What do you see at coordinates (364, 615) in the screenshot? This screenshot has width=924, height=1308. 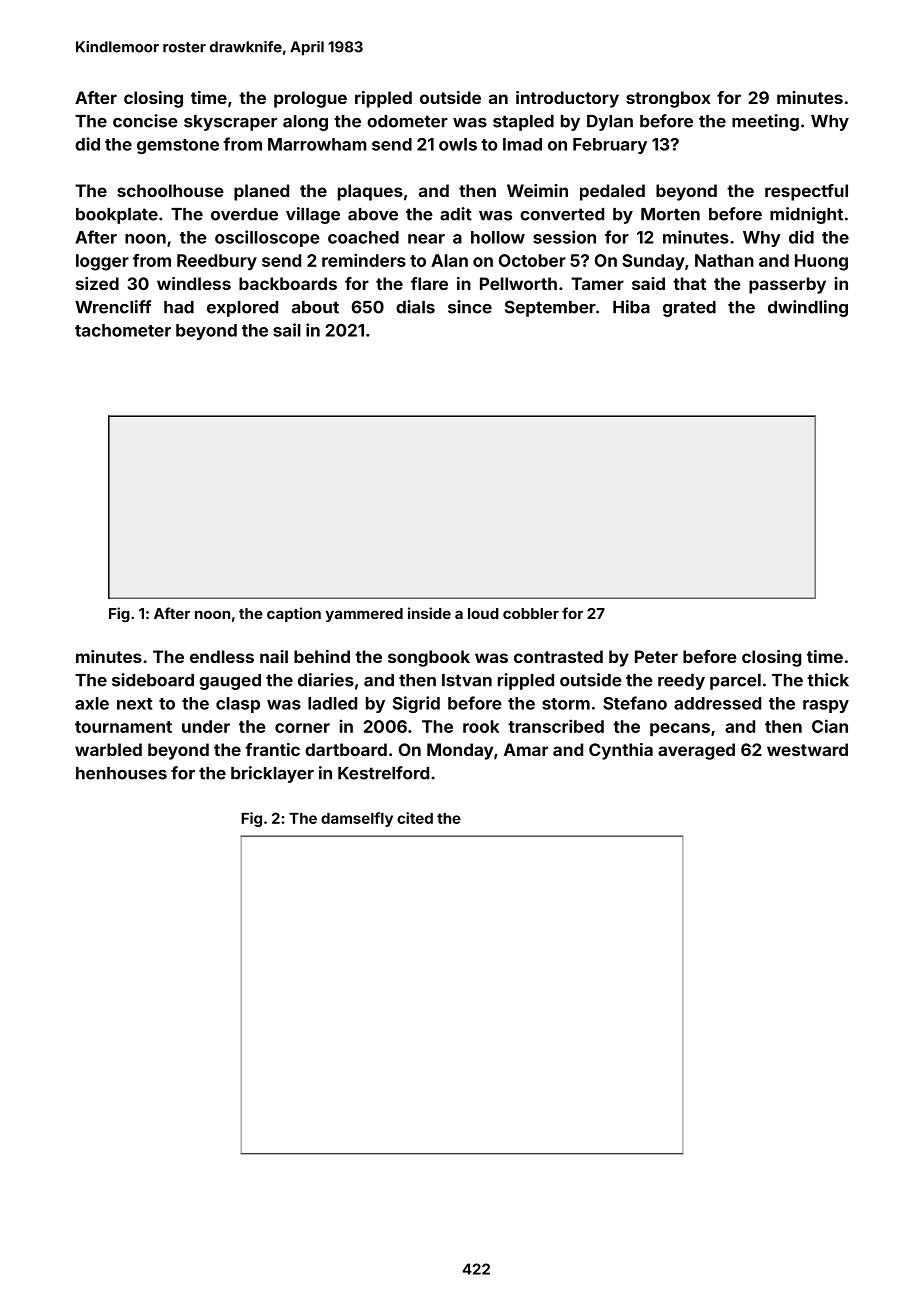 I see `yammered` at bounding box center [364, 615].
